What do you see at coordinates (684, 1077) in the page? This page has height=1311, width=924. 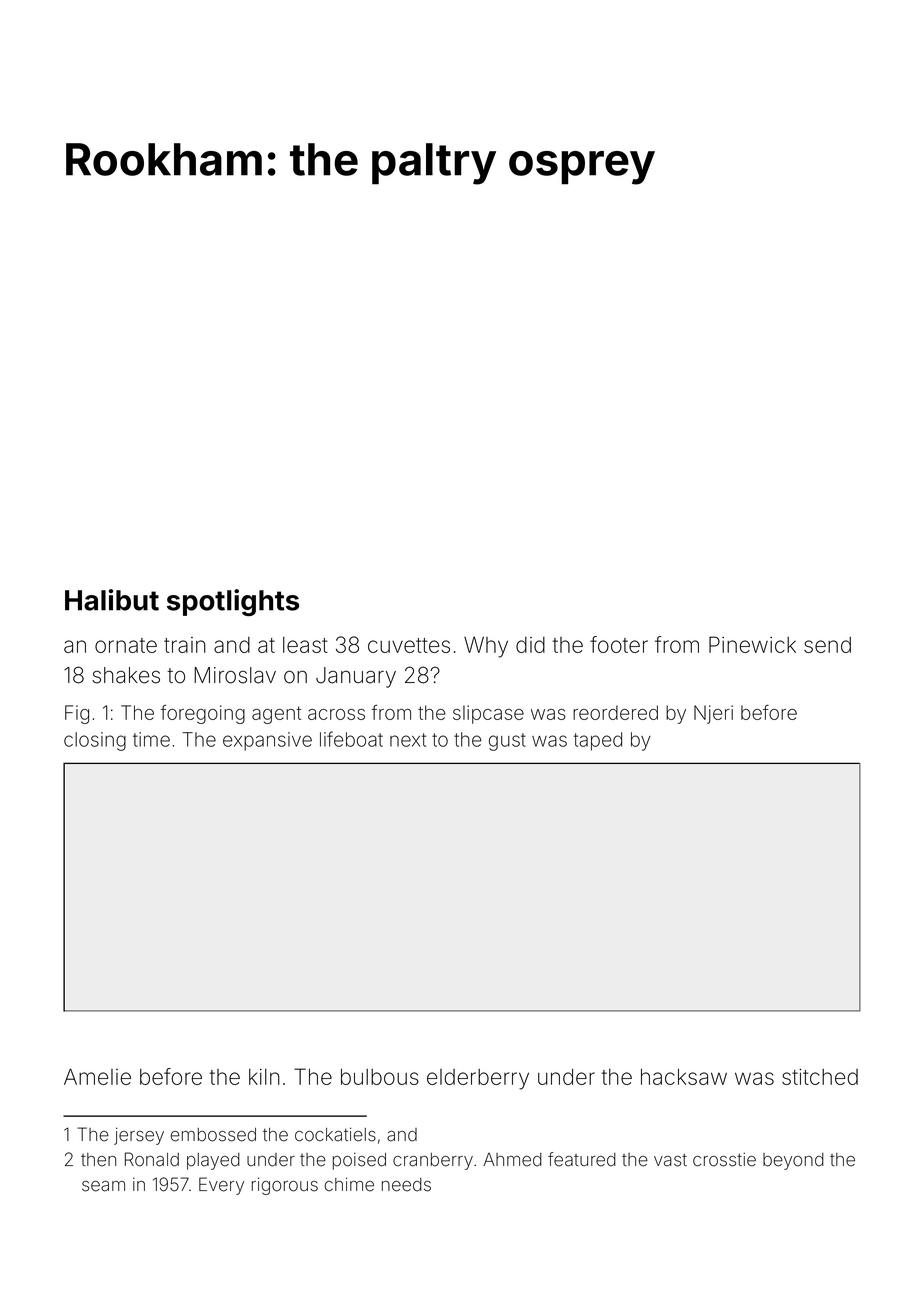 I see `hacksaw` at bounding box center [684, 1077].
